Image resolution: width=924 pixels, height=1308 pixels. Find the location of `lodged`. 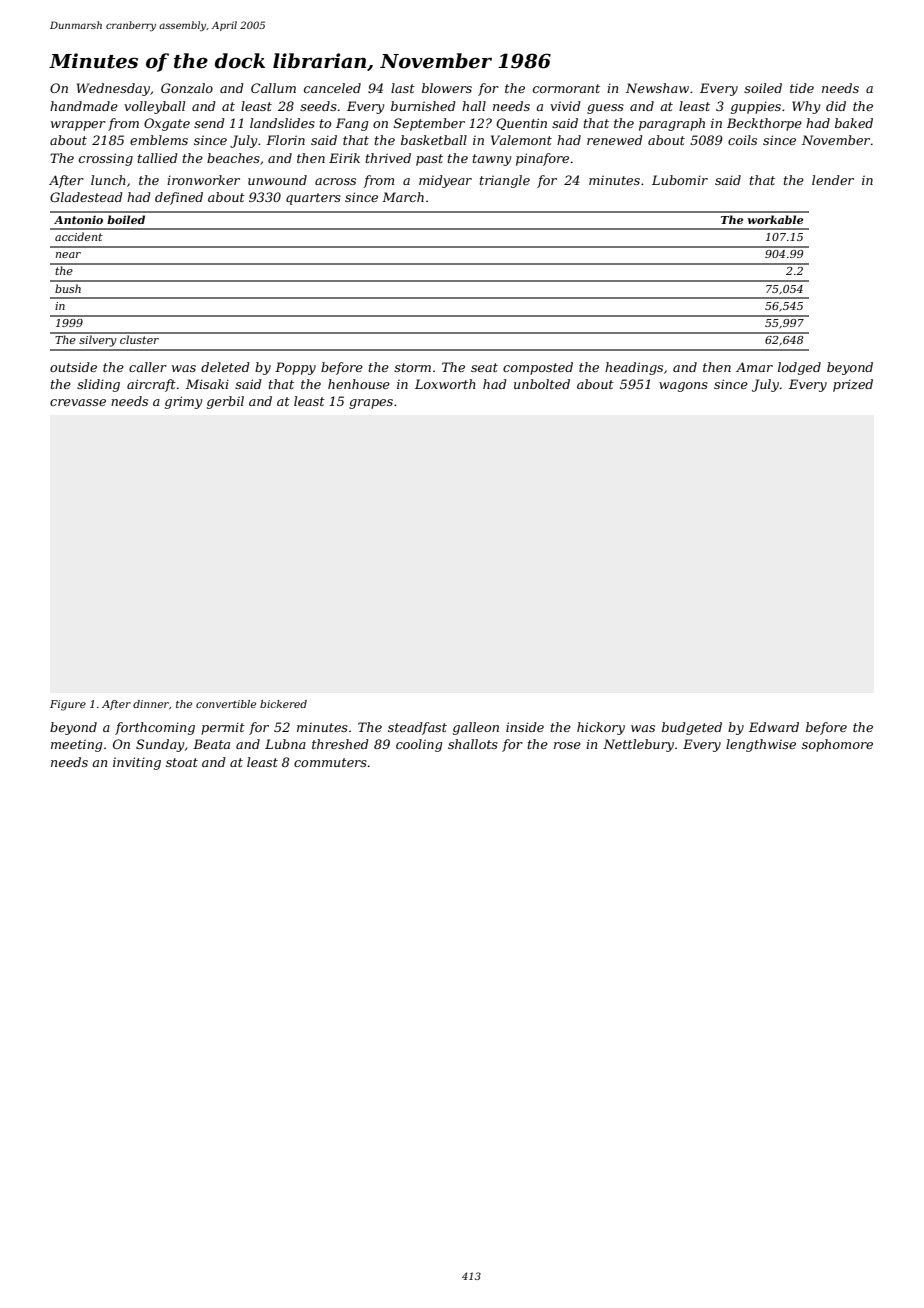

lodged is located at coordinates (799, 368).
